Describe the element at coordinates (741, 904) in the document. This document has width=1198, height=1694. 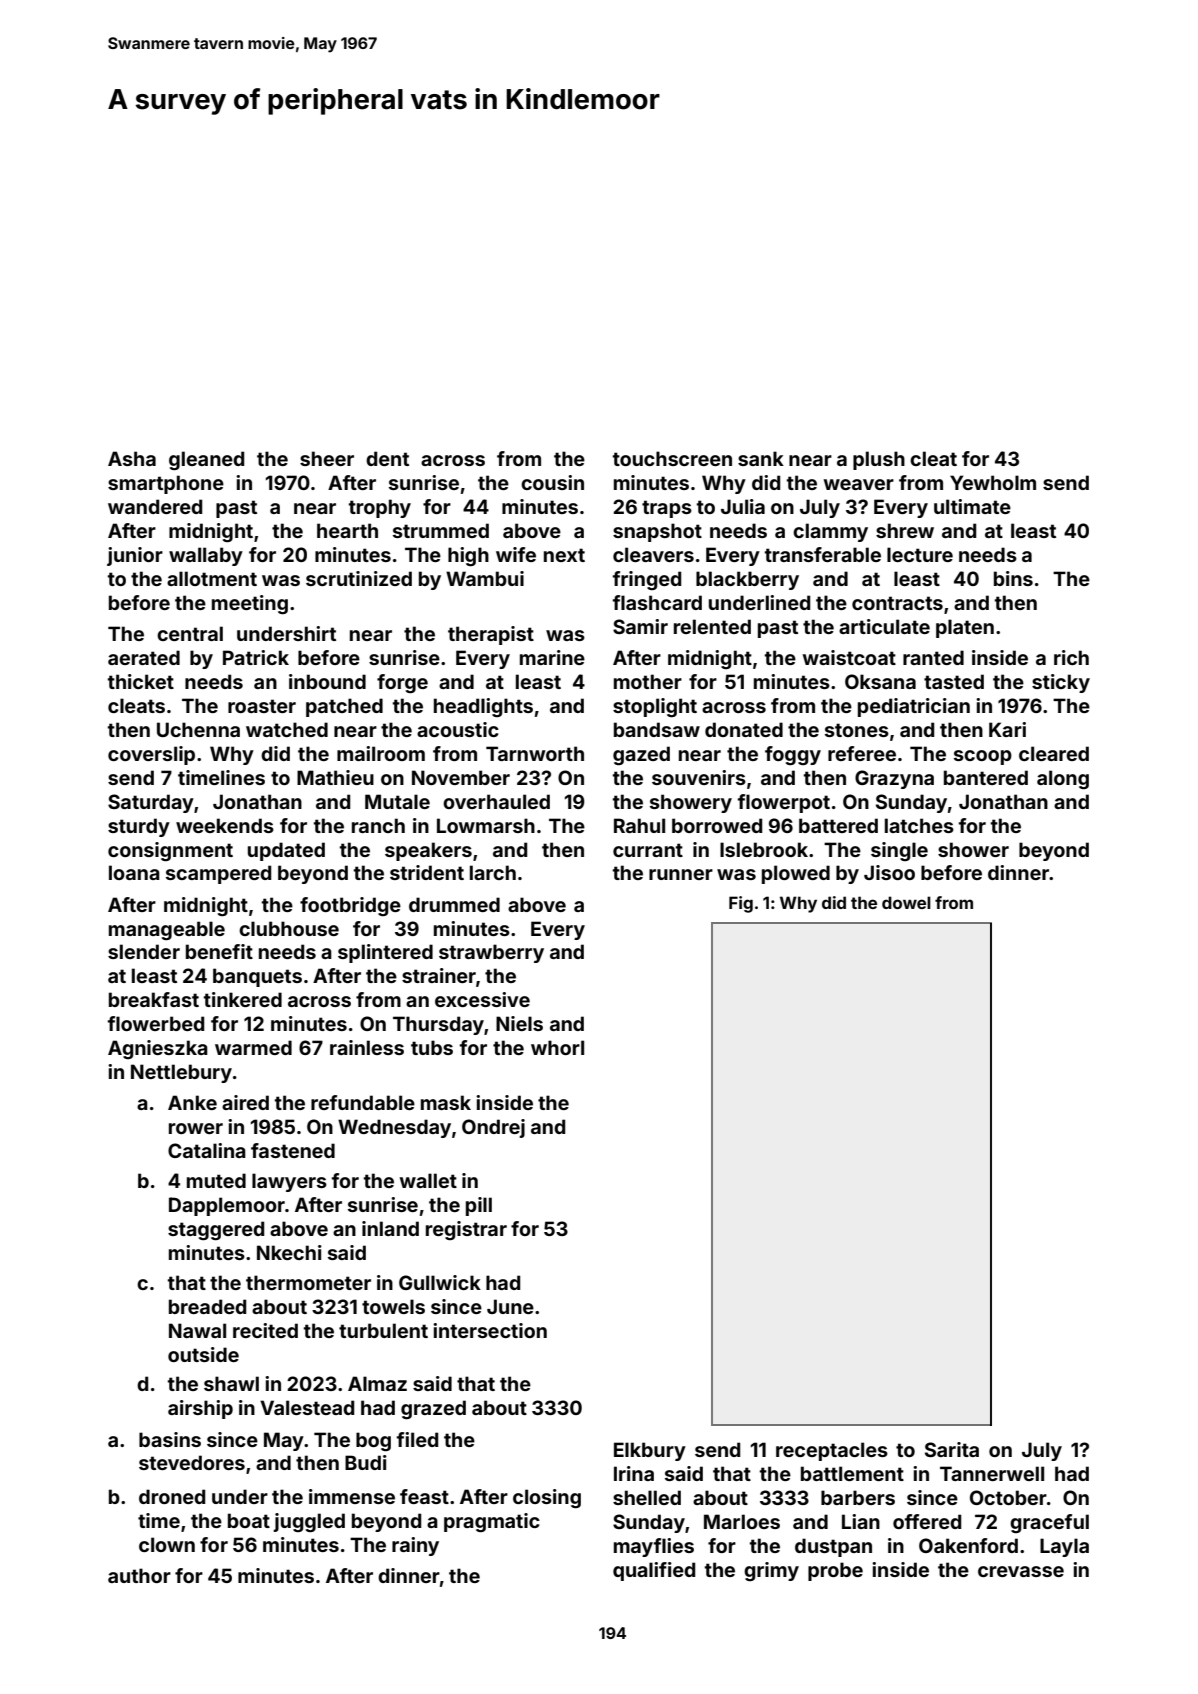
I see `Fig` at that location.
